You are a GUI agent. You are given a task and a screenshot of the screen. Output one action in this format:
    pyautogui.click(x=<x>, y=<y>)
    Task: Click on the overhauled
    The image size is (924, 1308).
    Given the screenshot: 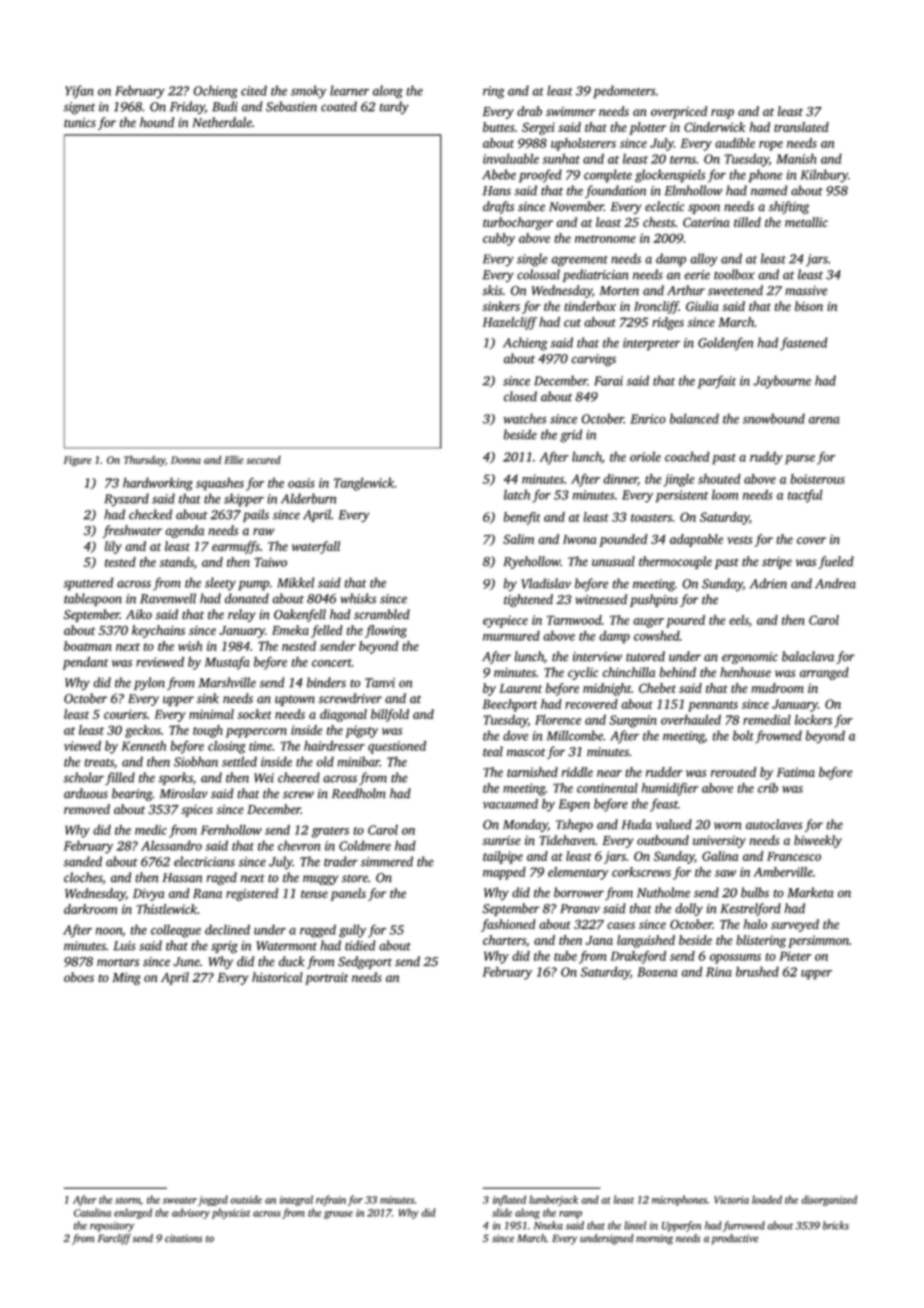 What is the action you would take?
    pyautogui.click(x=691, y=720)
